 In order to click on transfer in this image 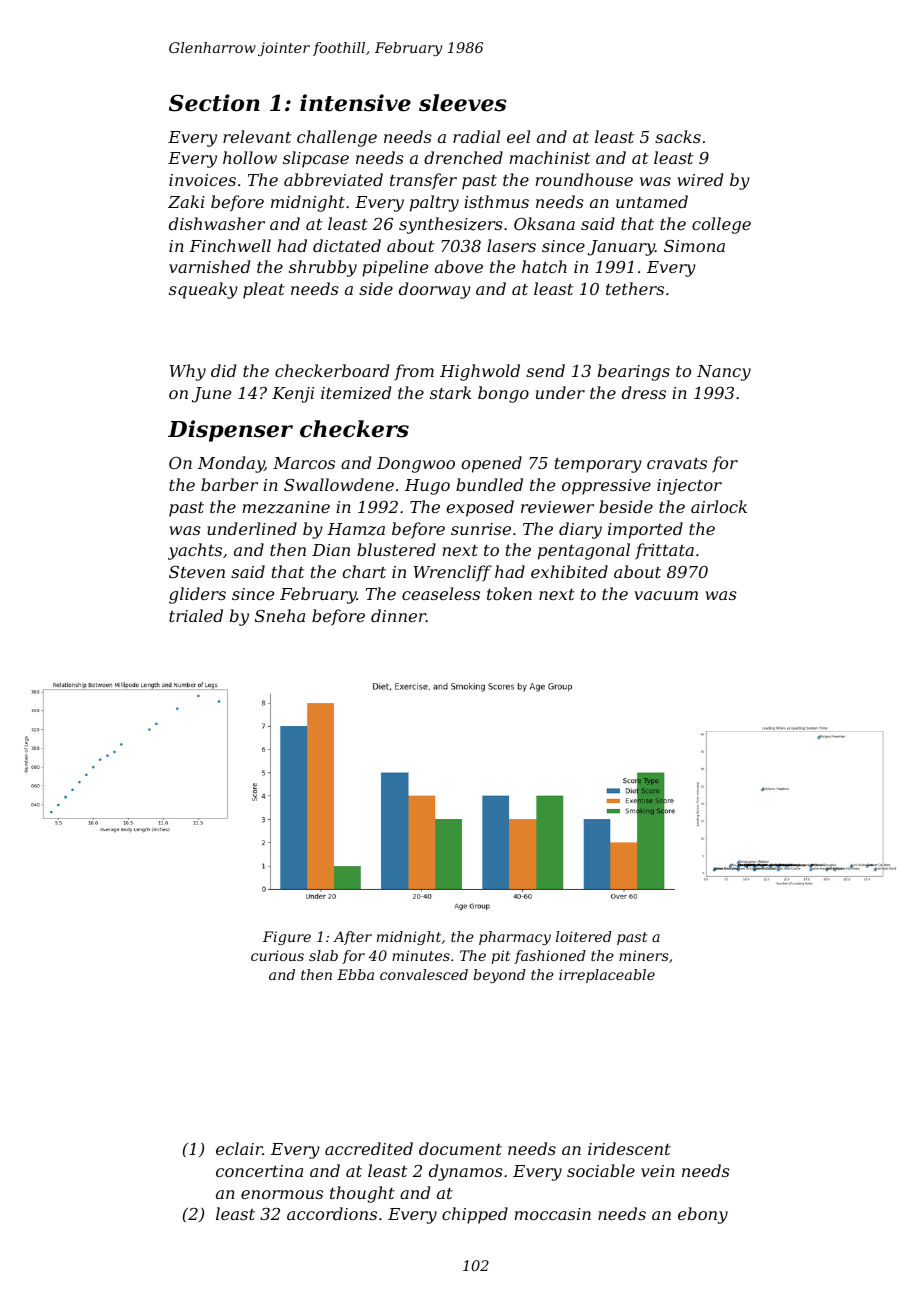, I will do `click(423, 181)`.
